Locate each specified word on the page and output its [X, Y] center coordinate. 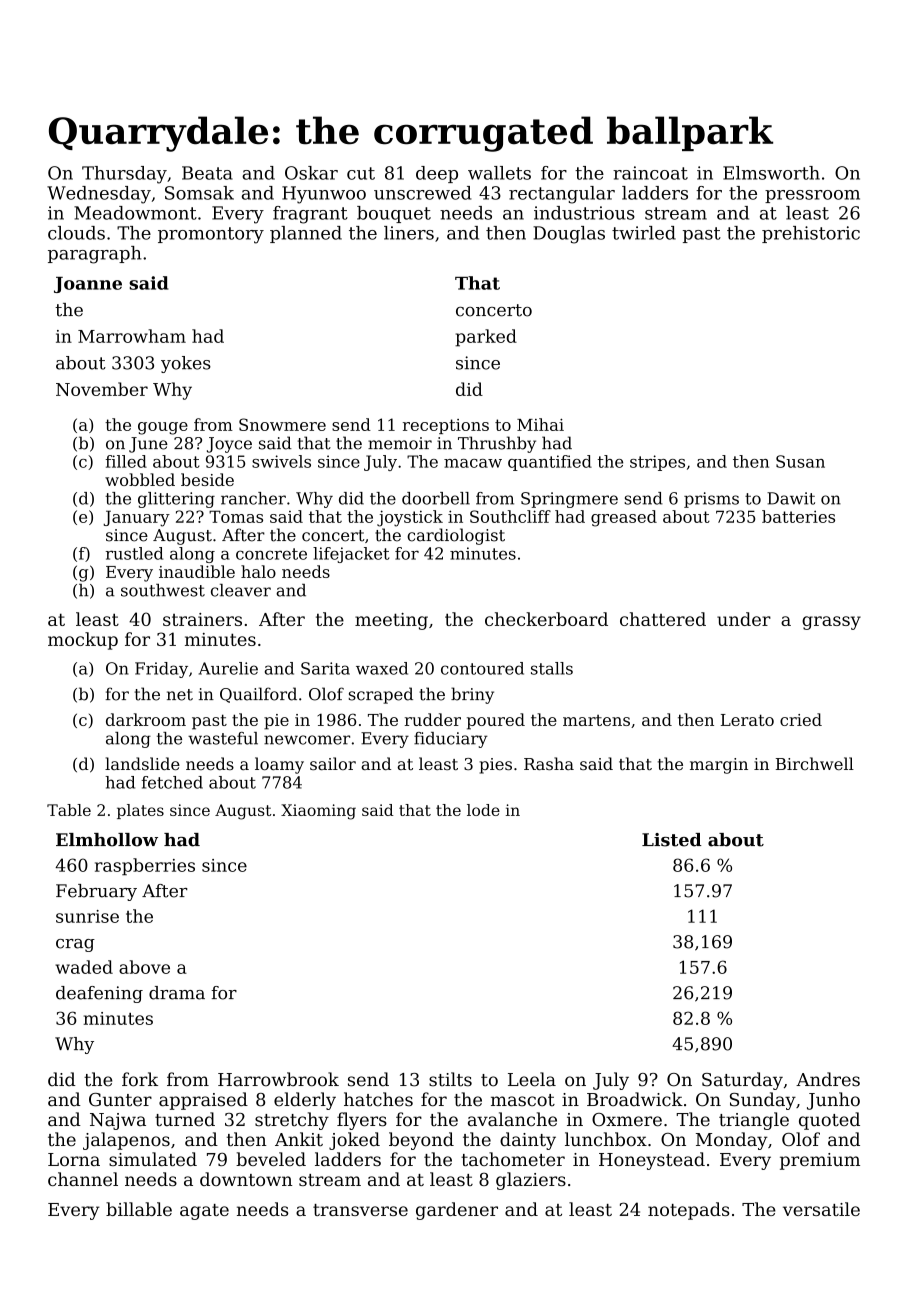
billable [139, 1209]
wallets [499, 173]
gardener [457, 1211]
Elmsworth [771, 173]
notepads [689, 1211]
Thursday [124, 175]
